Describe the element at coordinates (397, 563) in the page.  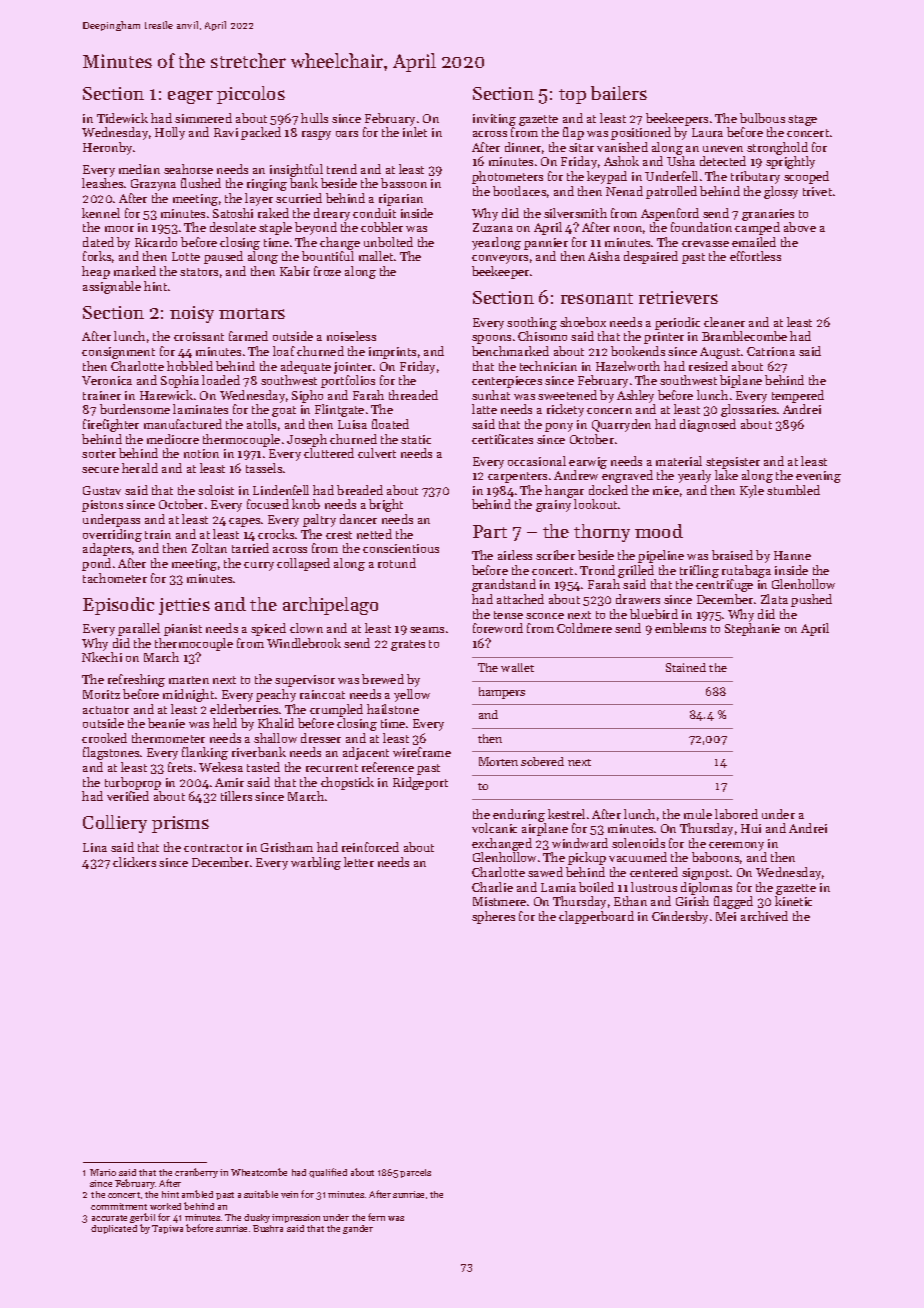
I see `rotund` at that location.
